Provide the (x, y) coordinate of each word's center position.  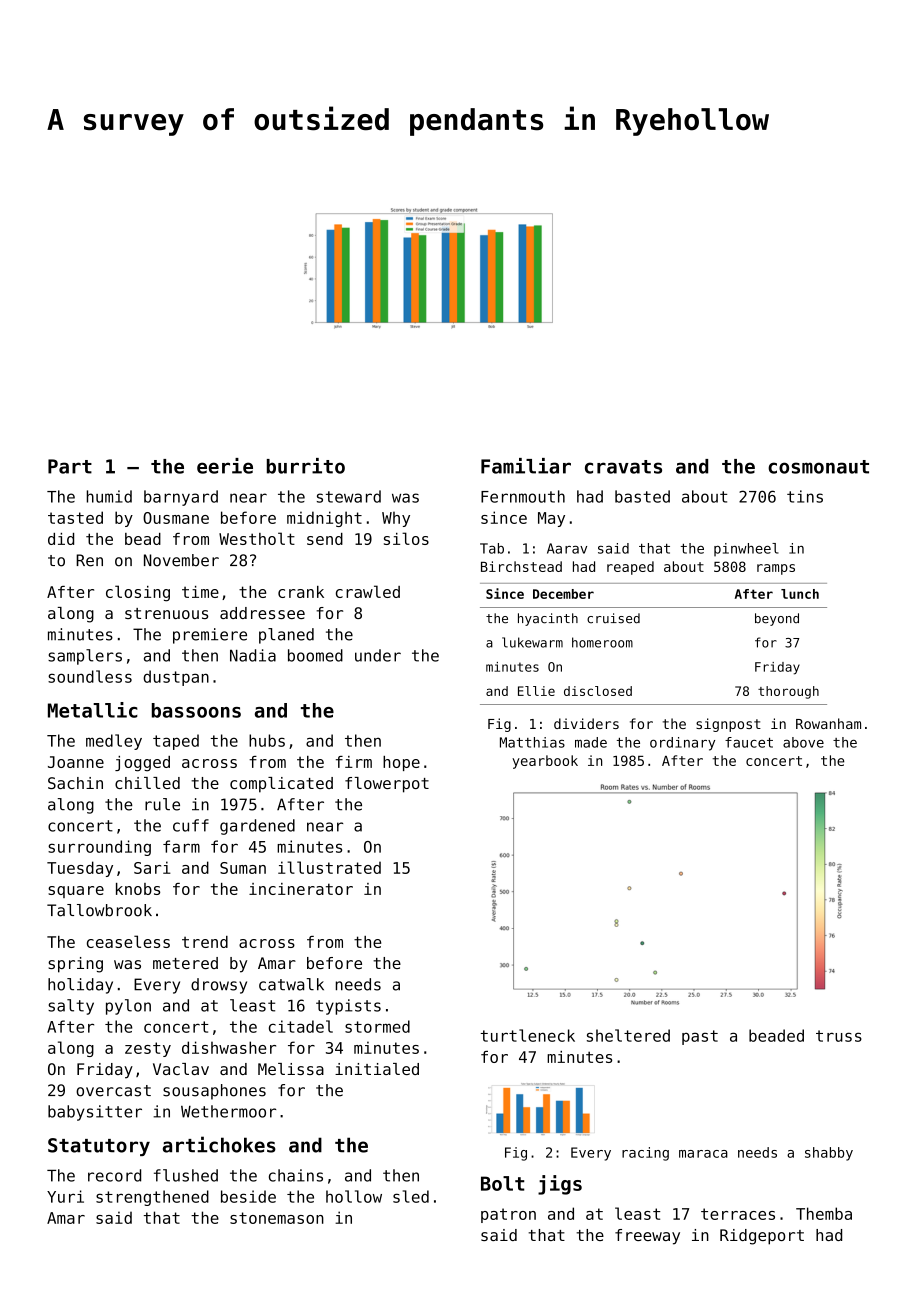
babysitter (95, 1113)
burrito (306, 466)
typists (348, 1007)
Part (70, 466)
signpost (728, 725)
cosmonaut (818, 467)
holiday (80, 986)
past (700, 1037)
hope (401, 763)
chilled (147, 783)
